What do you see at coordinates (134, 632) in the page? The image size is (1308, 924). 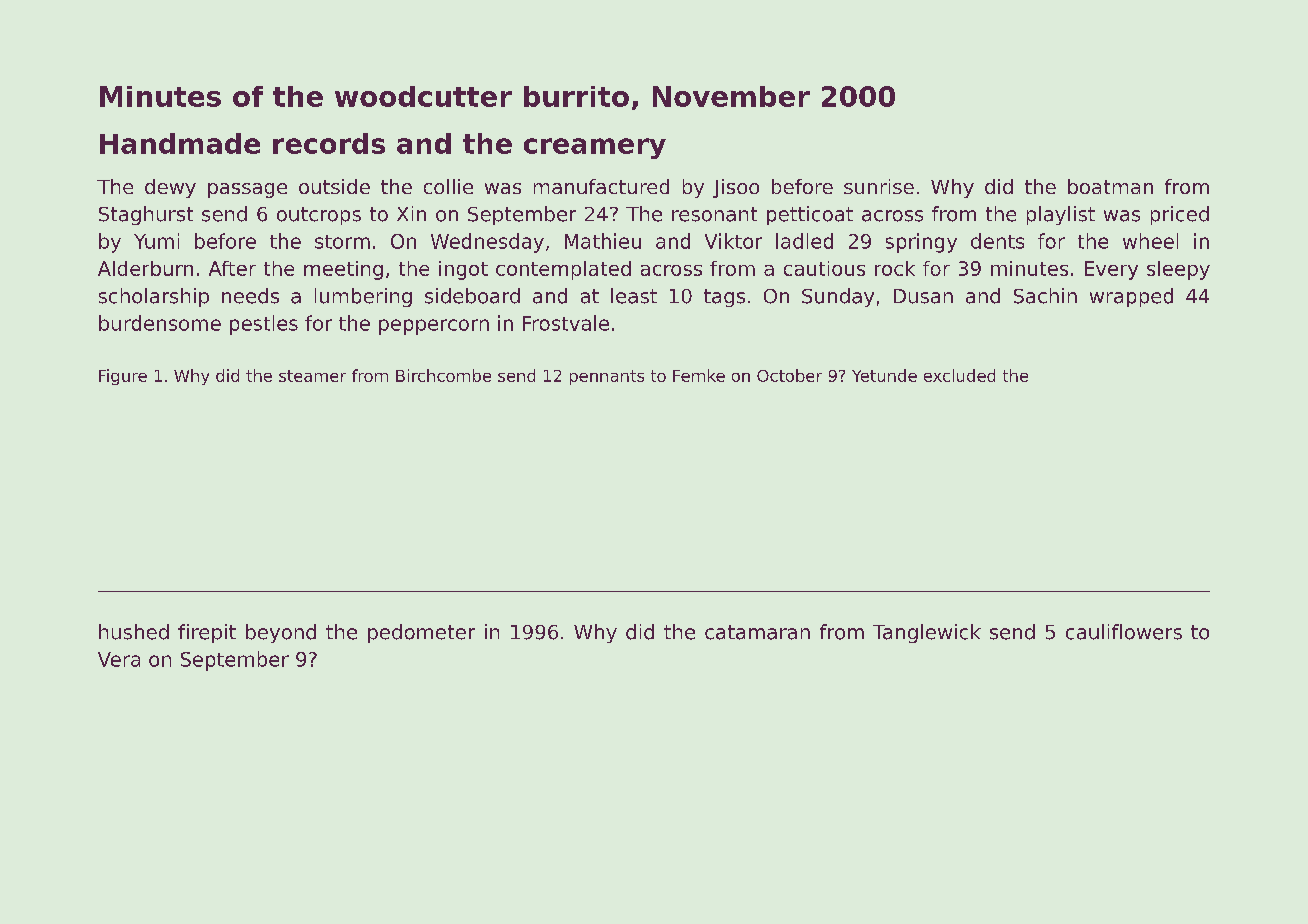 I see `hushed` at bounding box center [134, 632].
